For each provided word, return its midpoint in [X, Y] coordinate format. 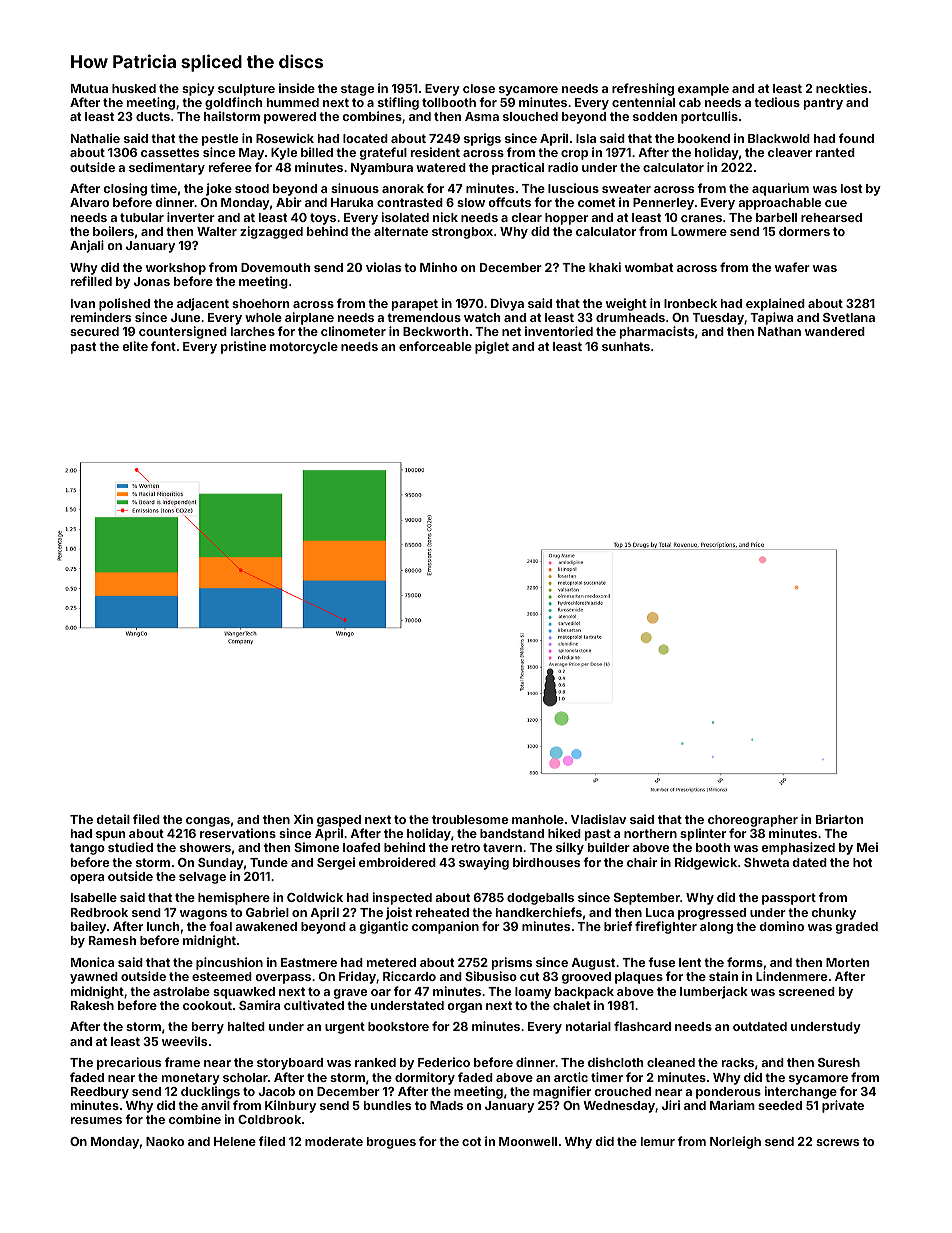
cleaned [671, 1062]
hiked [564, 833]
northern [650, 833]
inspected [402, 898]
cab [690, 102]
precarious [129, 1063]
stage [357, 90]
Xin [303, 819]
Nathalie [95, 138]
